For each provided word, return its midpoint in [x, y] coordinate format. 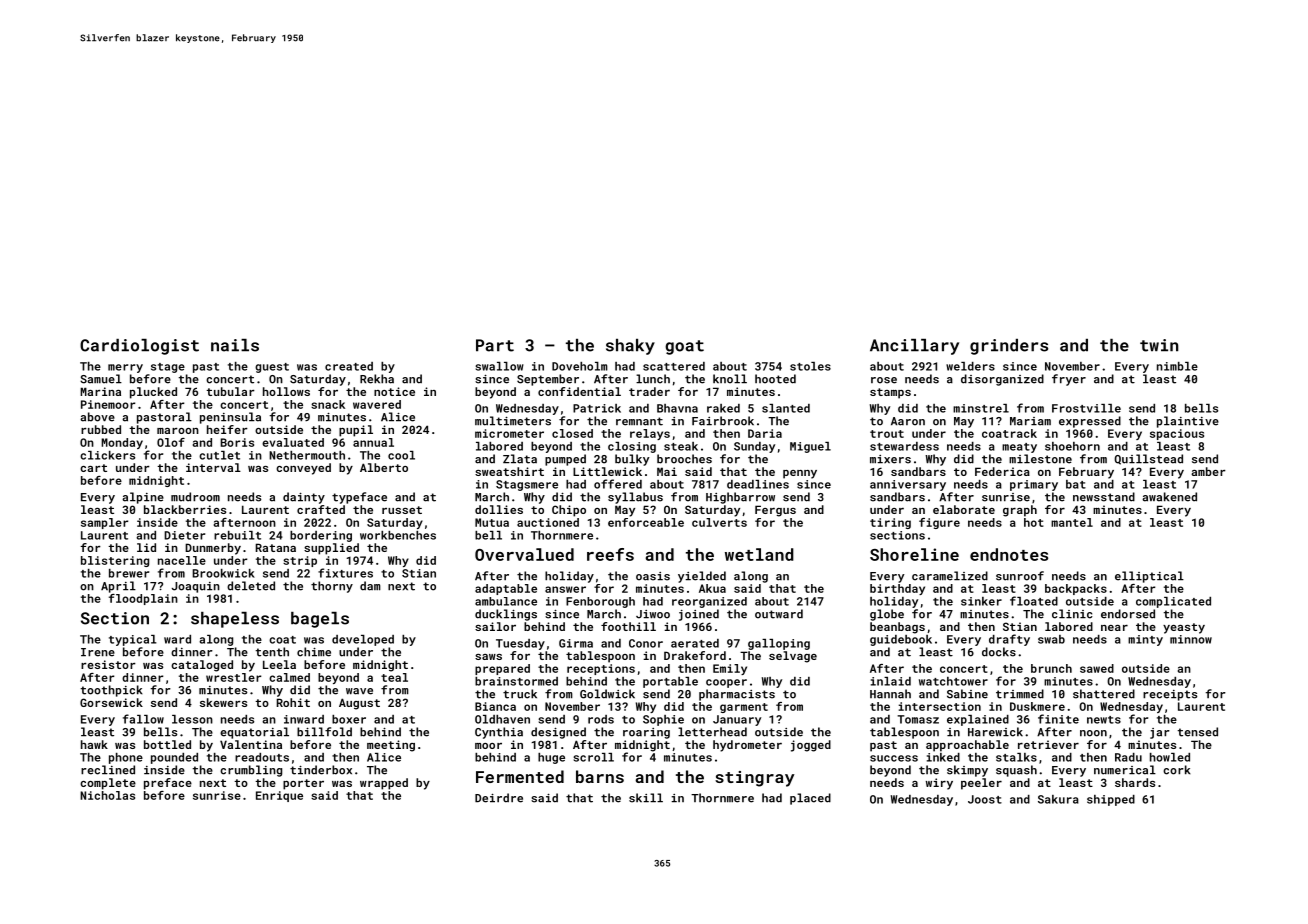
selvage [793, 657]
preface [168, 784]
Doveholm [580, 366]
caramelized [950, 576]
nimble [1177, 366]
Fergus [775, 511]
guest [272, 368]
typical [133, 640]
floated [1034, 601]
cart [93, 468]
